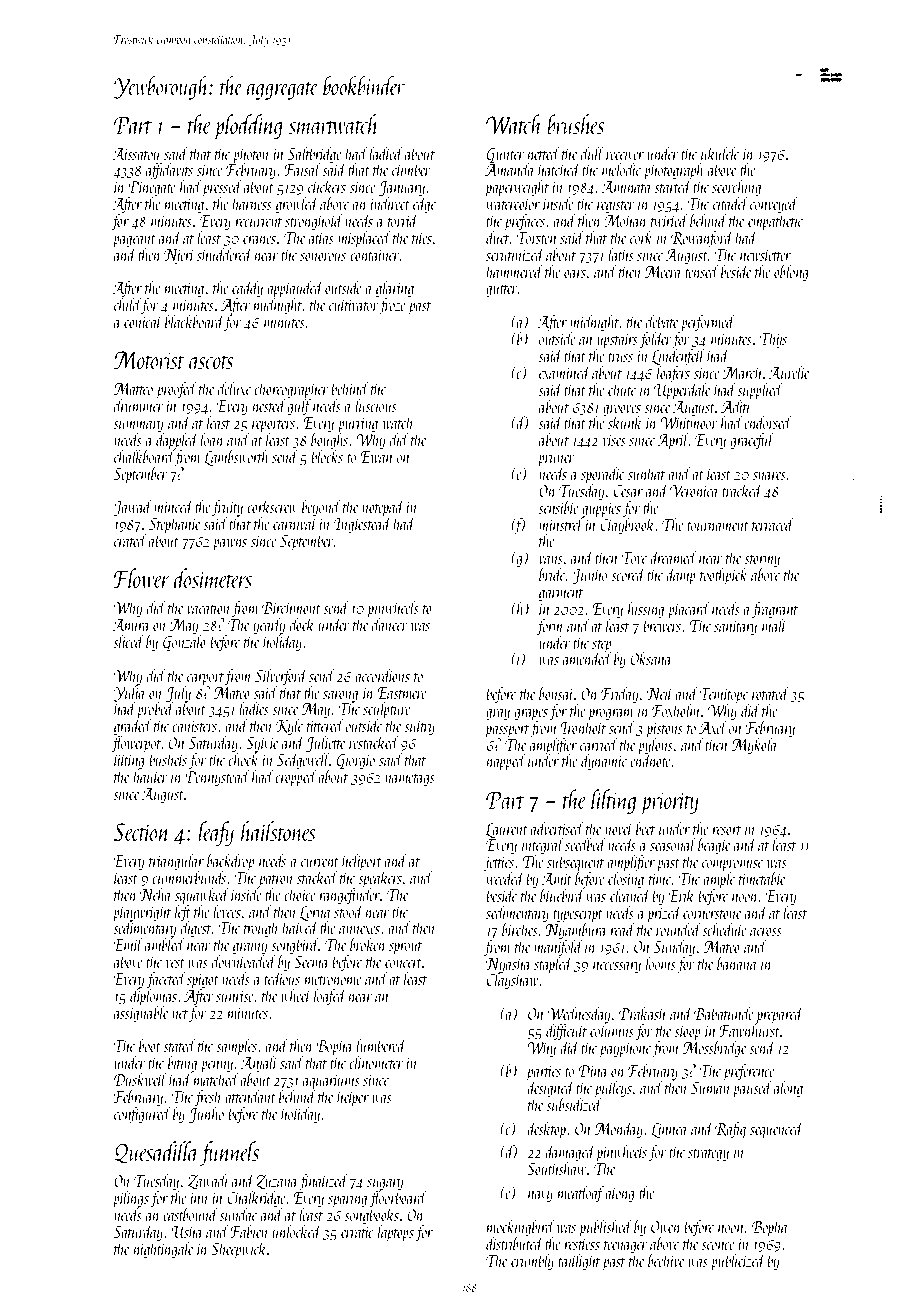 This screenshot has height=1314, width=924. I want to click on erratic, so click(357, 1232).
